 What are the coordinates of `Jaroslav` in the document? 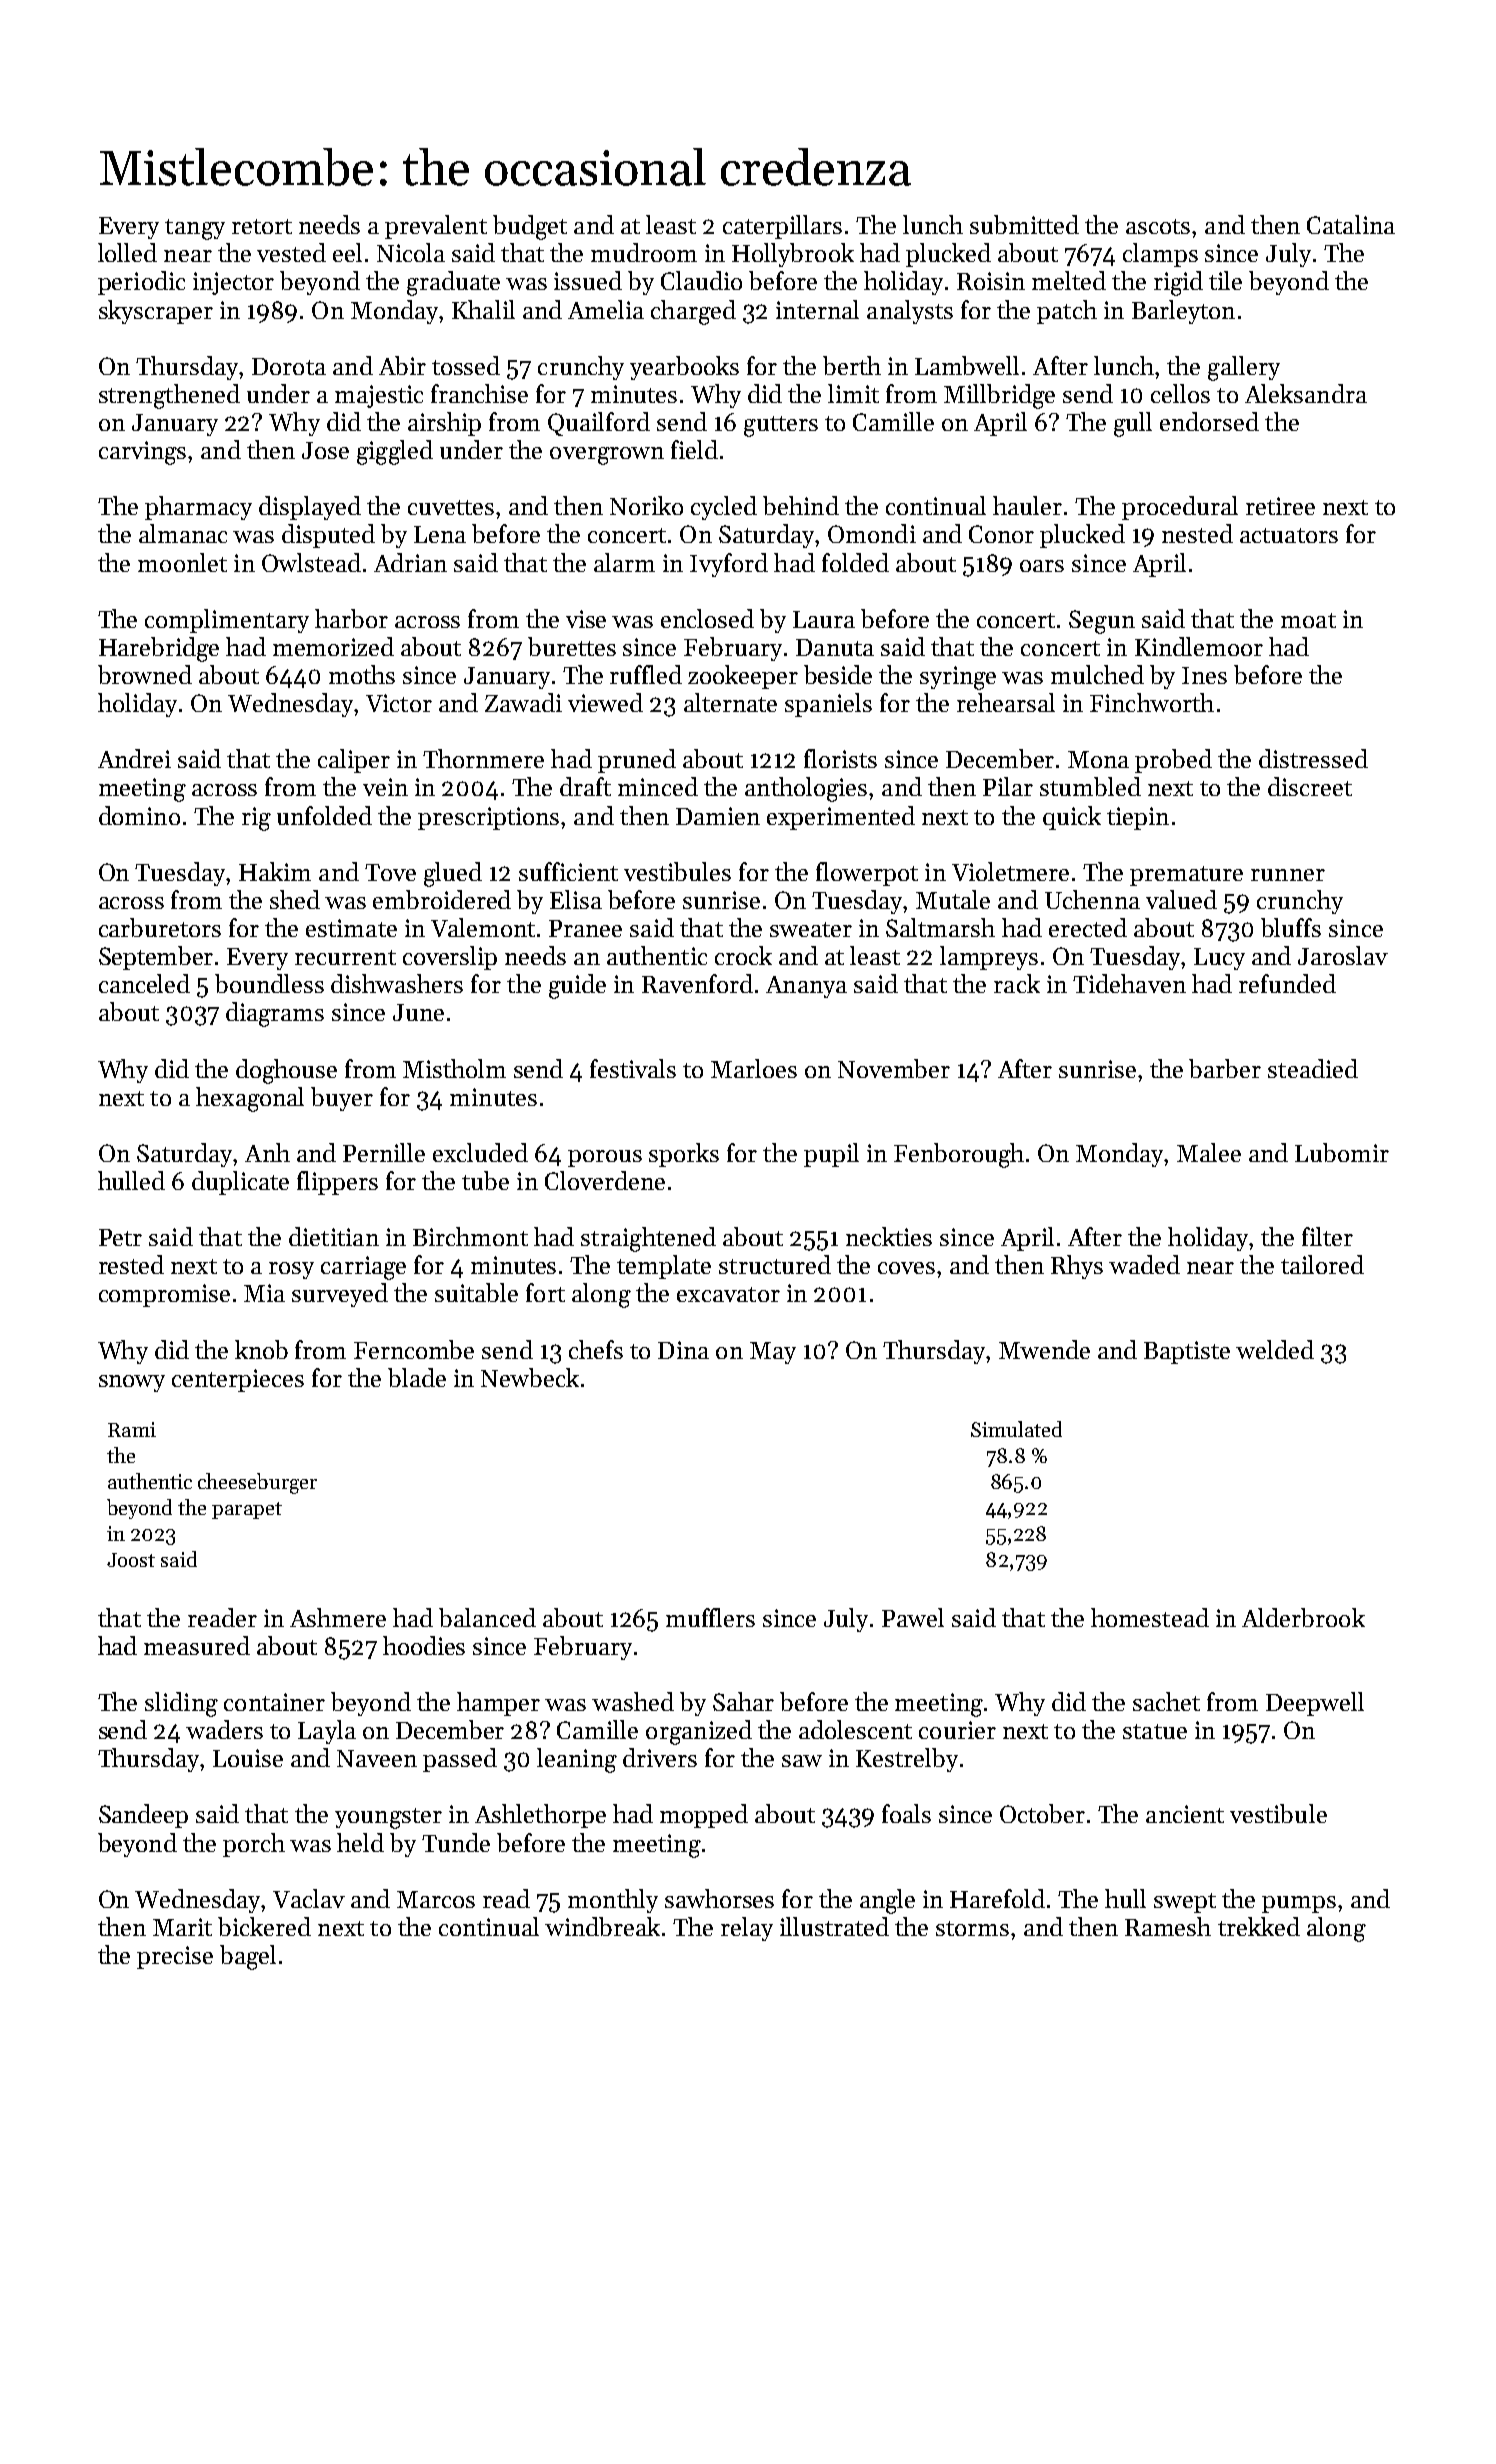 It's located at (1343, 955).
